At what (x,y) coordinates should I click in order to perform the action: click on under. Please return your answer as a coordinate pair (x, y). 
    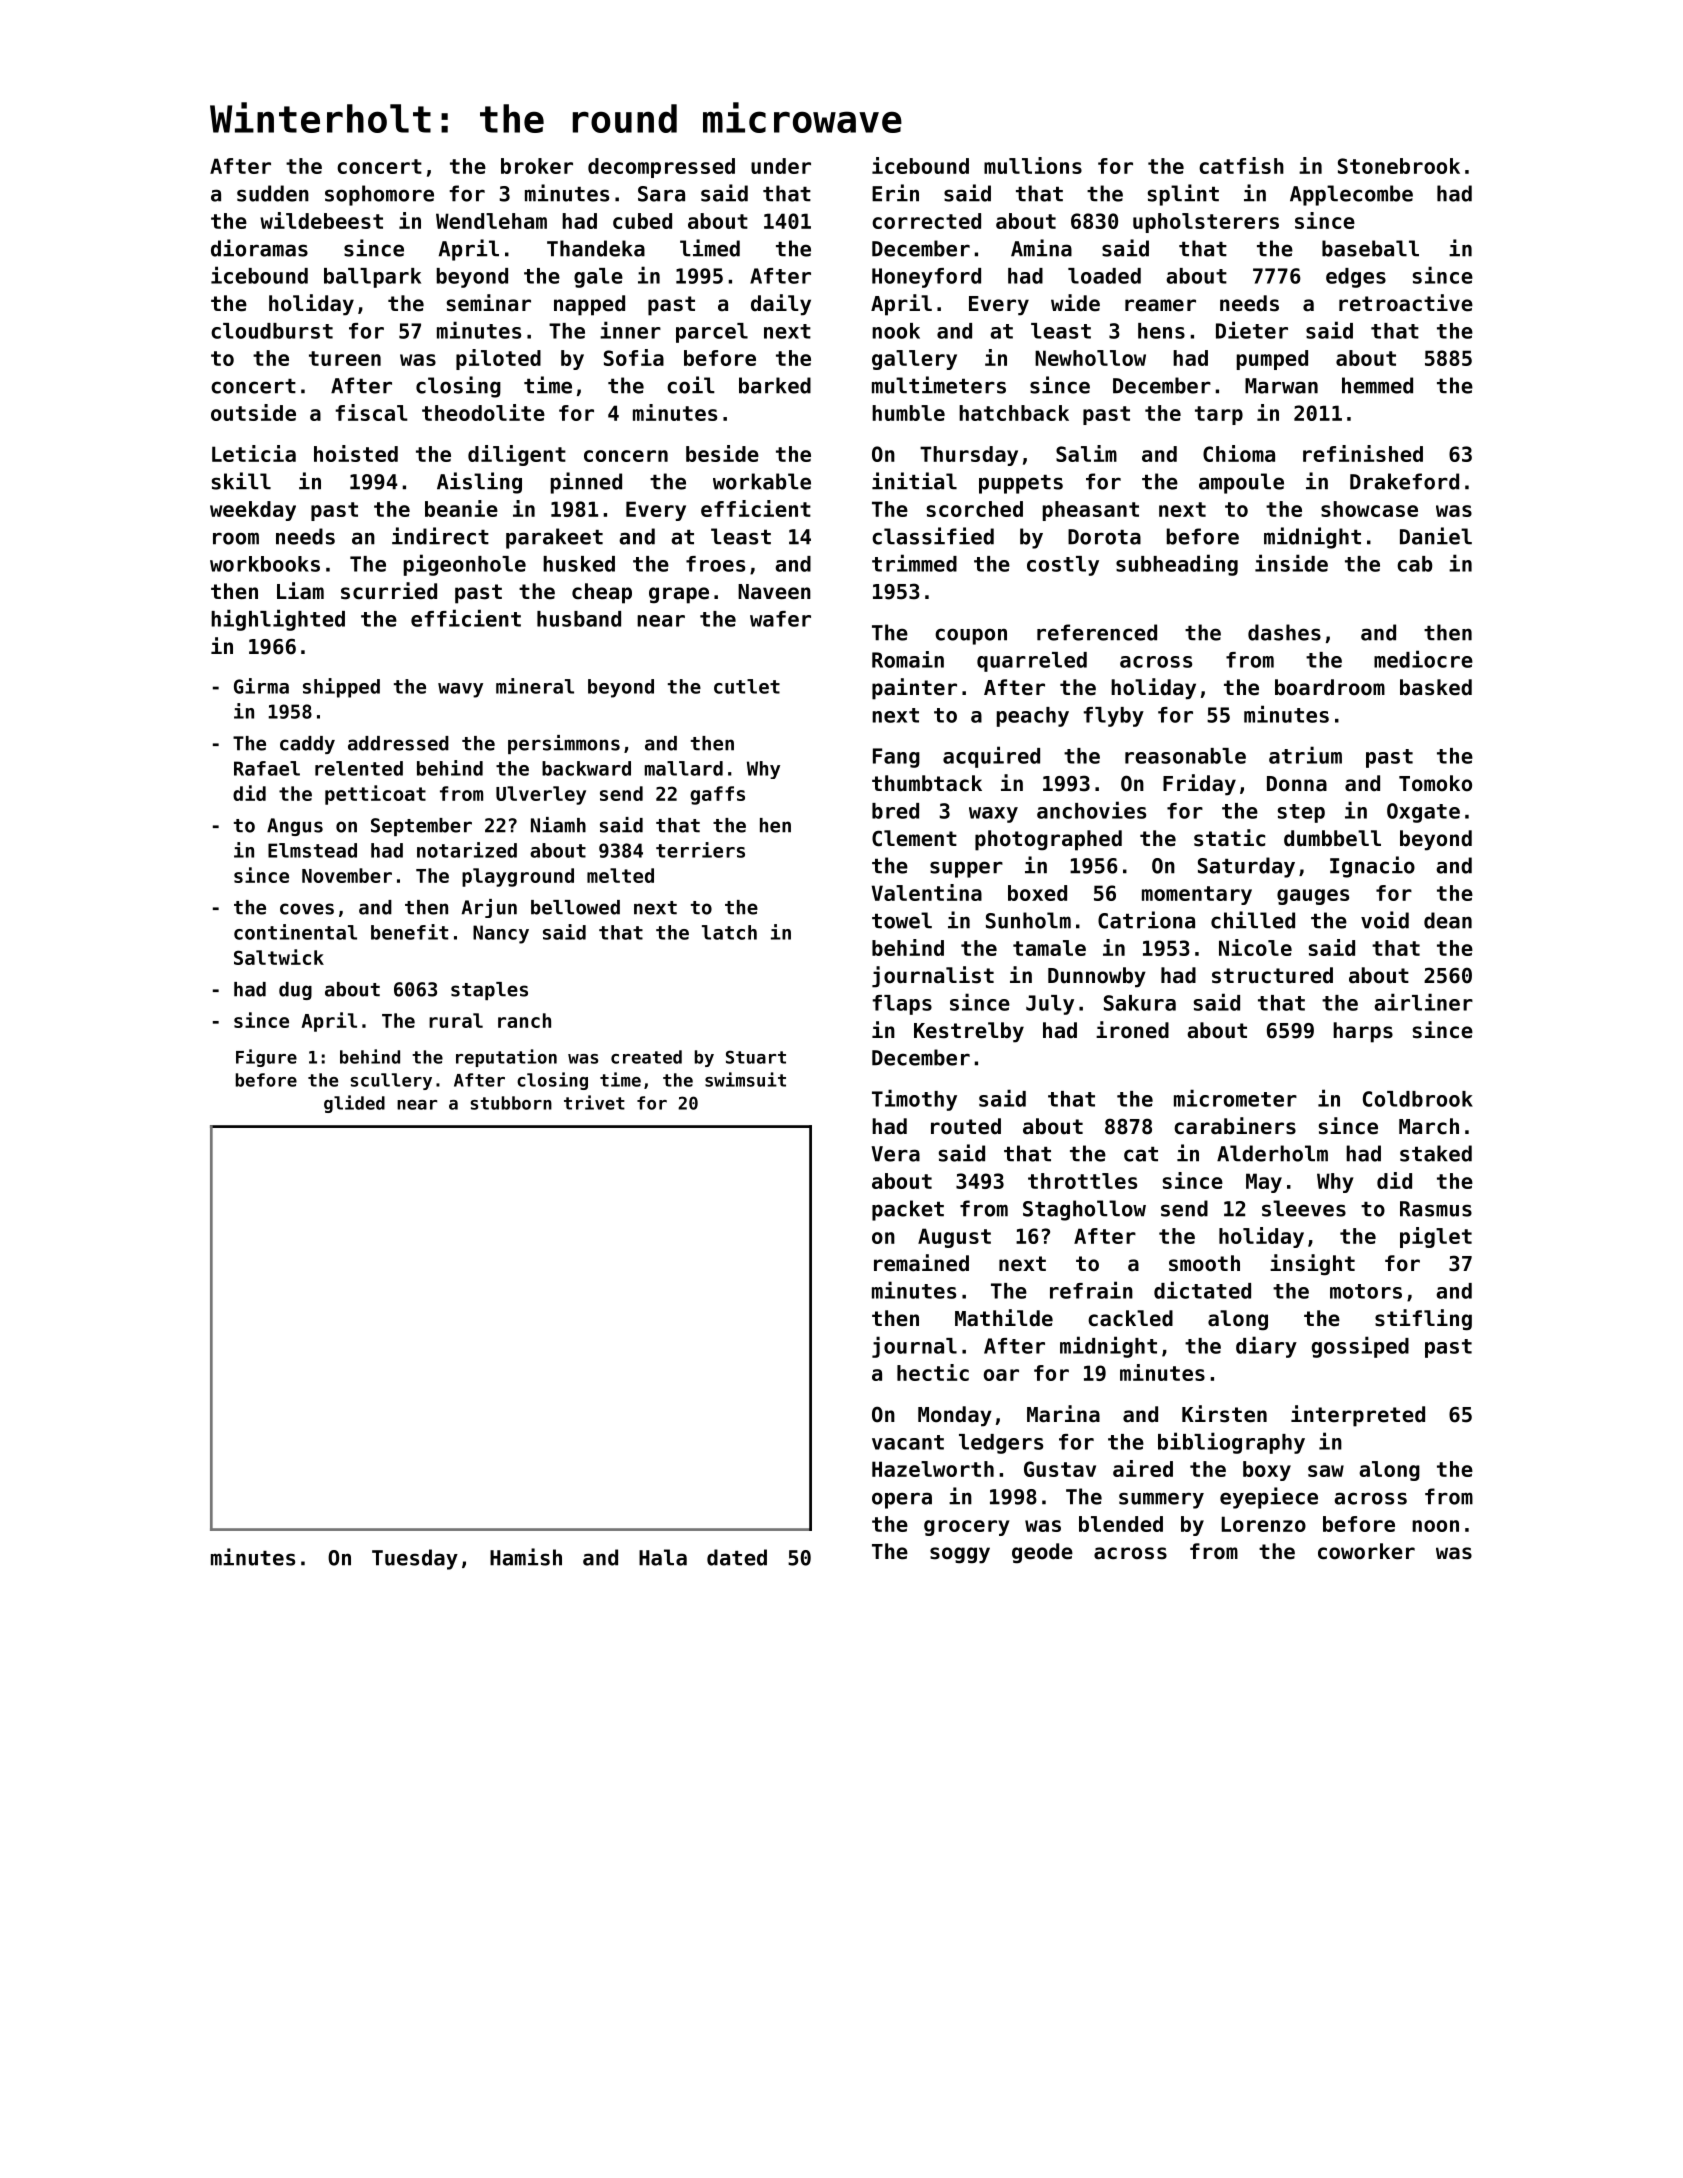
    Looking at the image, I should click on (781, 166).
